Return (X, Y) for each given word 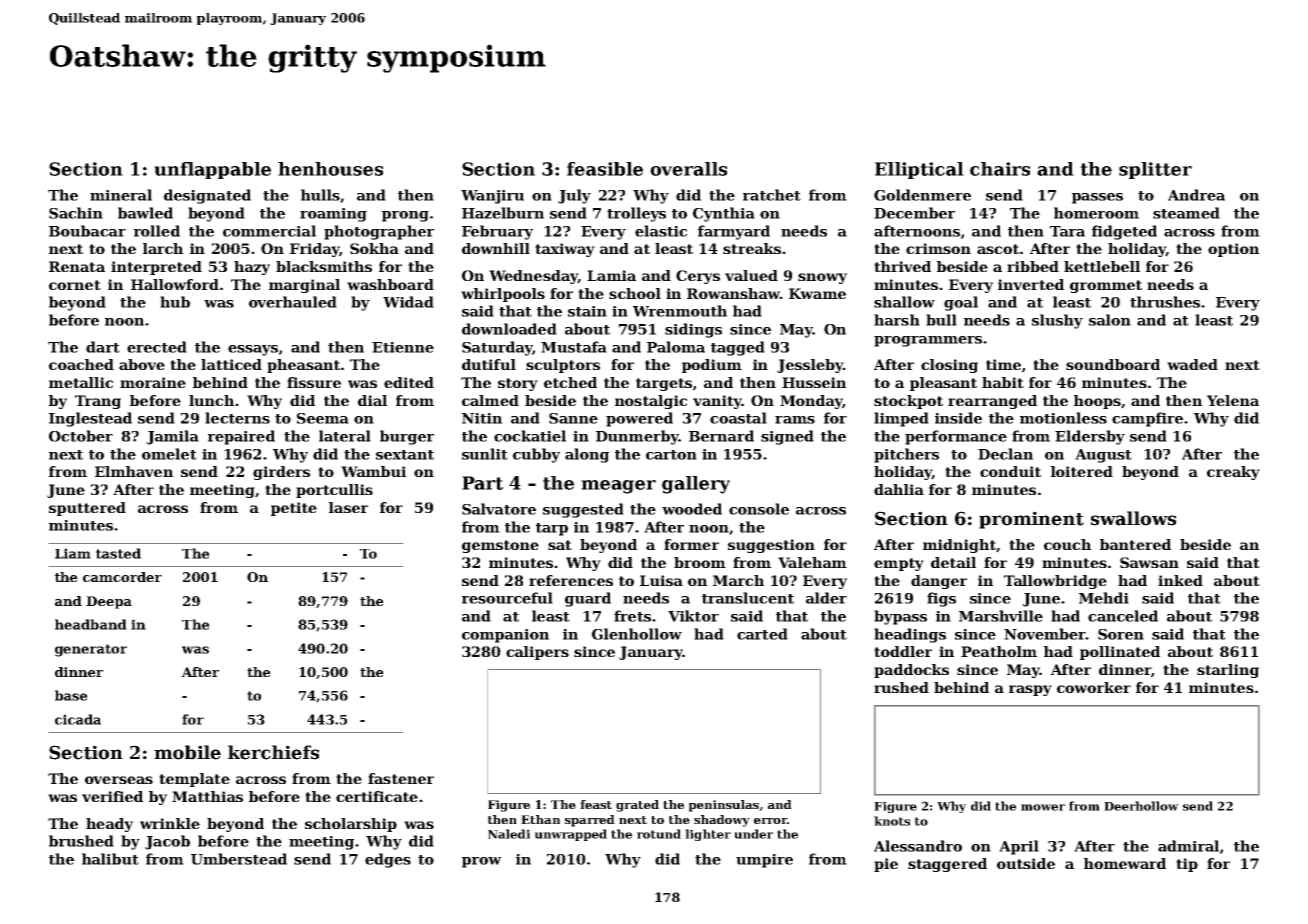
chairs (1000, 169)
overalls (688, 169)
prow (481, 862)
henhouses (330, 169)
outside (1026, 863)
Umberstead (239, 859)
